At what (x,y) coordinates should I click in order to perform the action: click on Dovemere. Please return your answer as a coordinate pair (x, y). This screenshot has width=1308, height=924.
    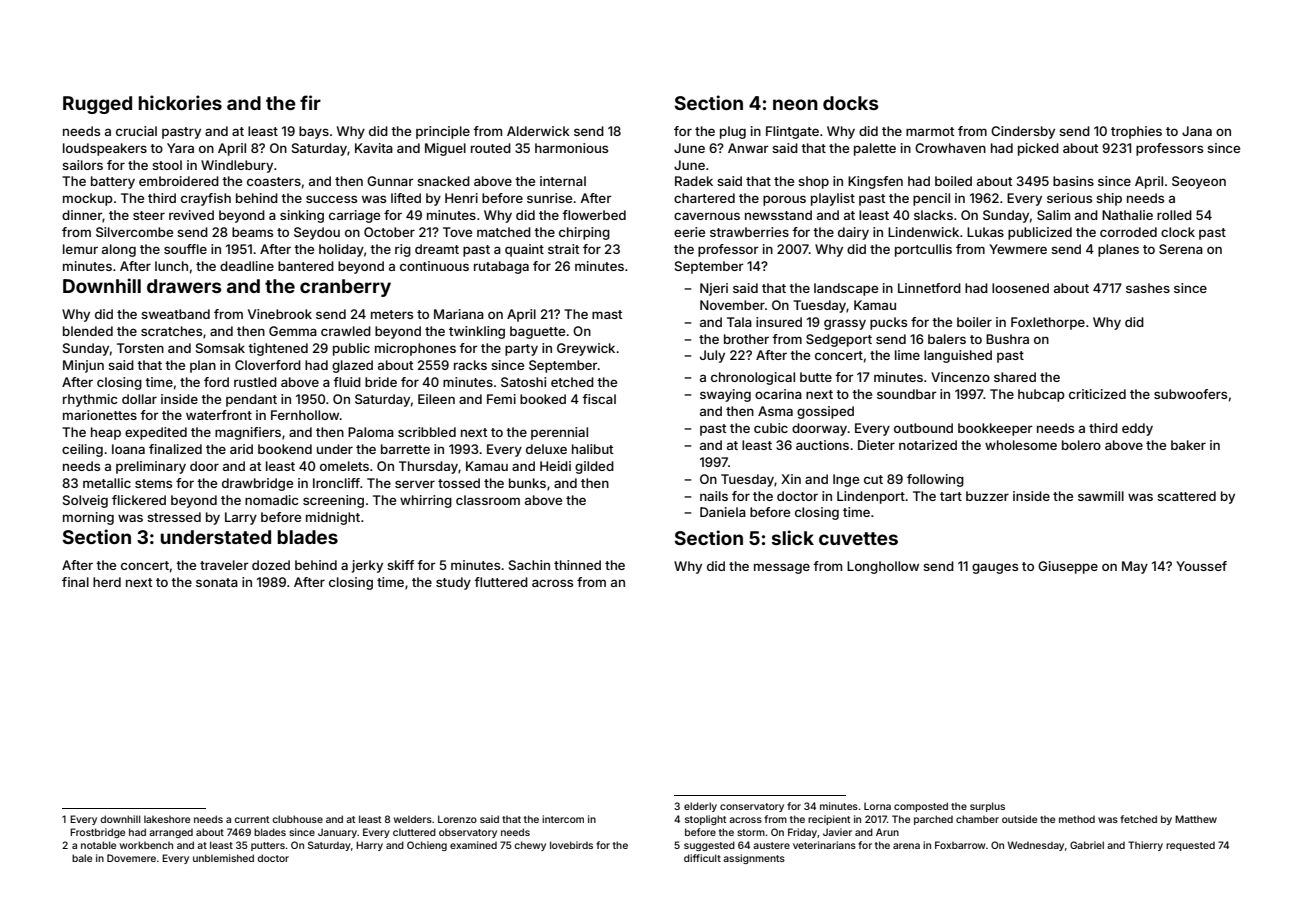
    Looking at the image, I should click on (131, 858).
